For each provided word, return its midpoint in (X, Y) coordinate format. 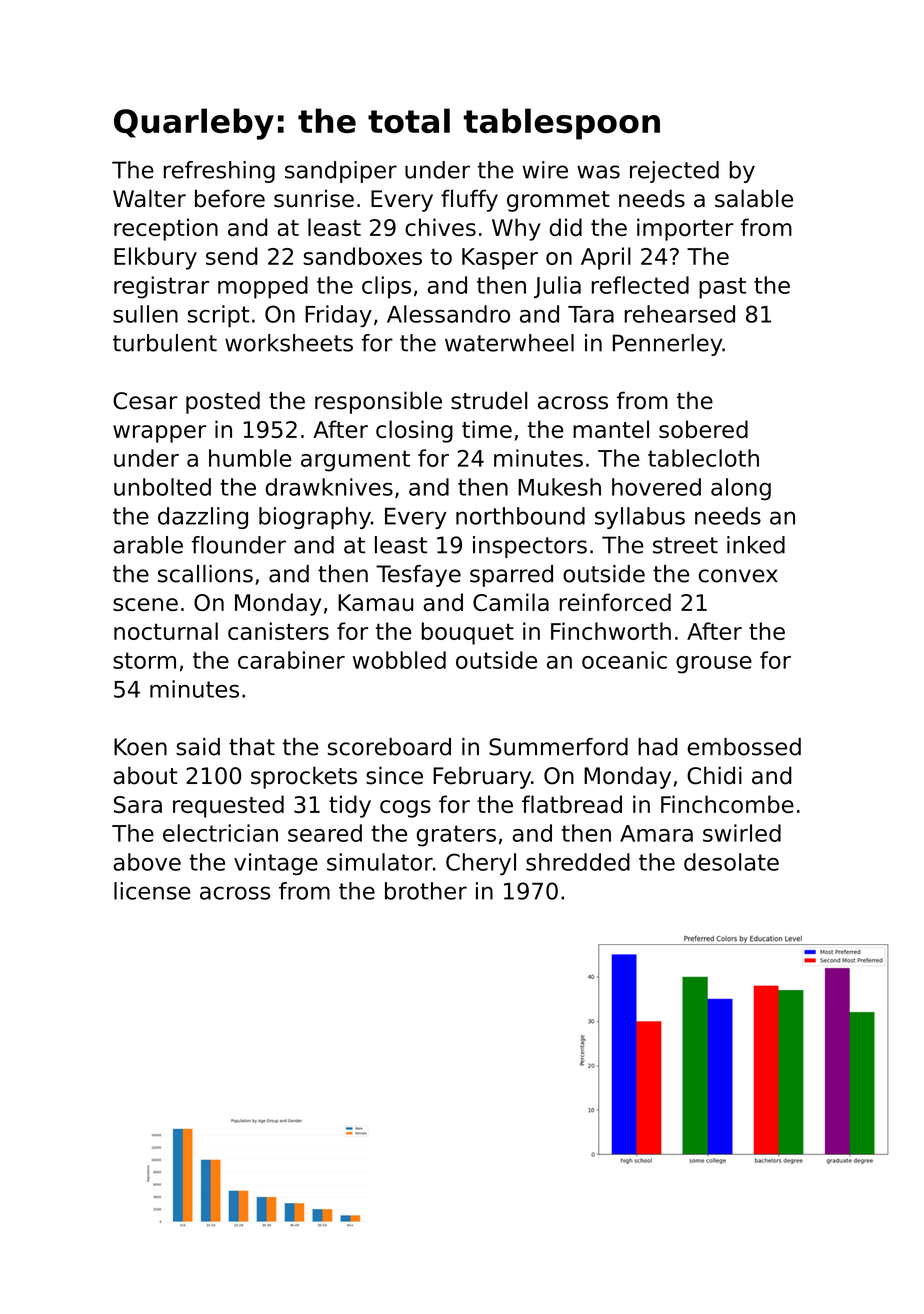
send (232, 256)
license (152, 891)
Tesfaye (418, 576)
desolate (731, 862)
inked (756, 545)
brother (426, 891)
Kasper (500, 259)
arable (148, 545)
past (722, 288)
